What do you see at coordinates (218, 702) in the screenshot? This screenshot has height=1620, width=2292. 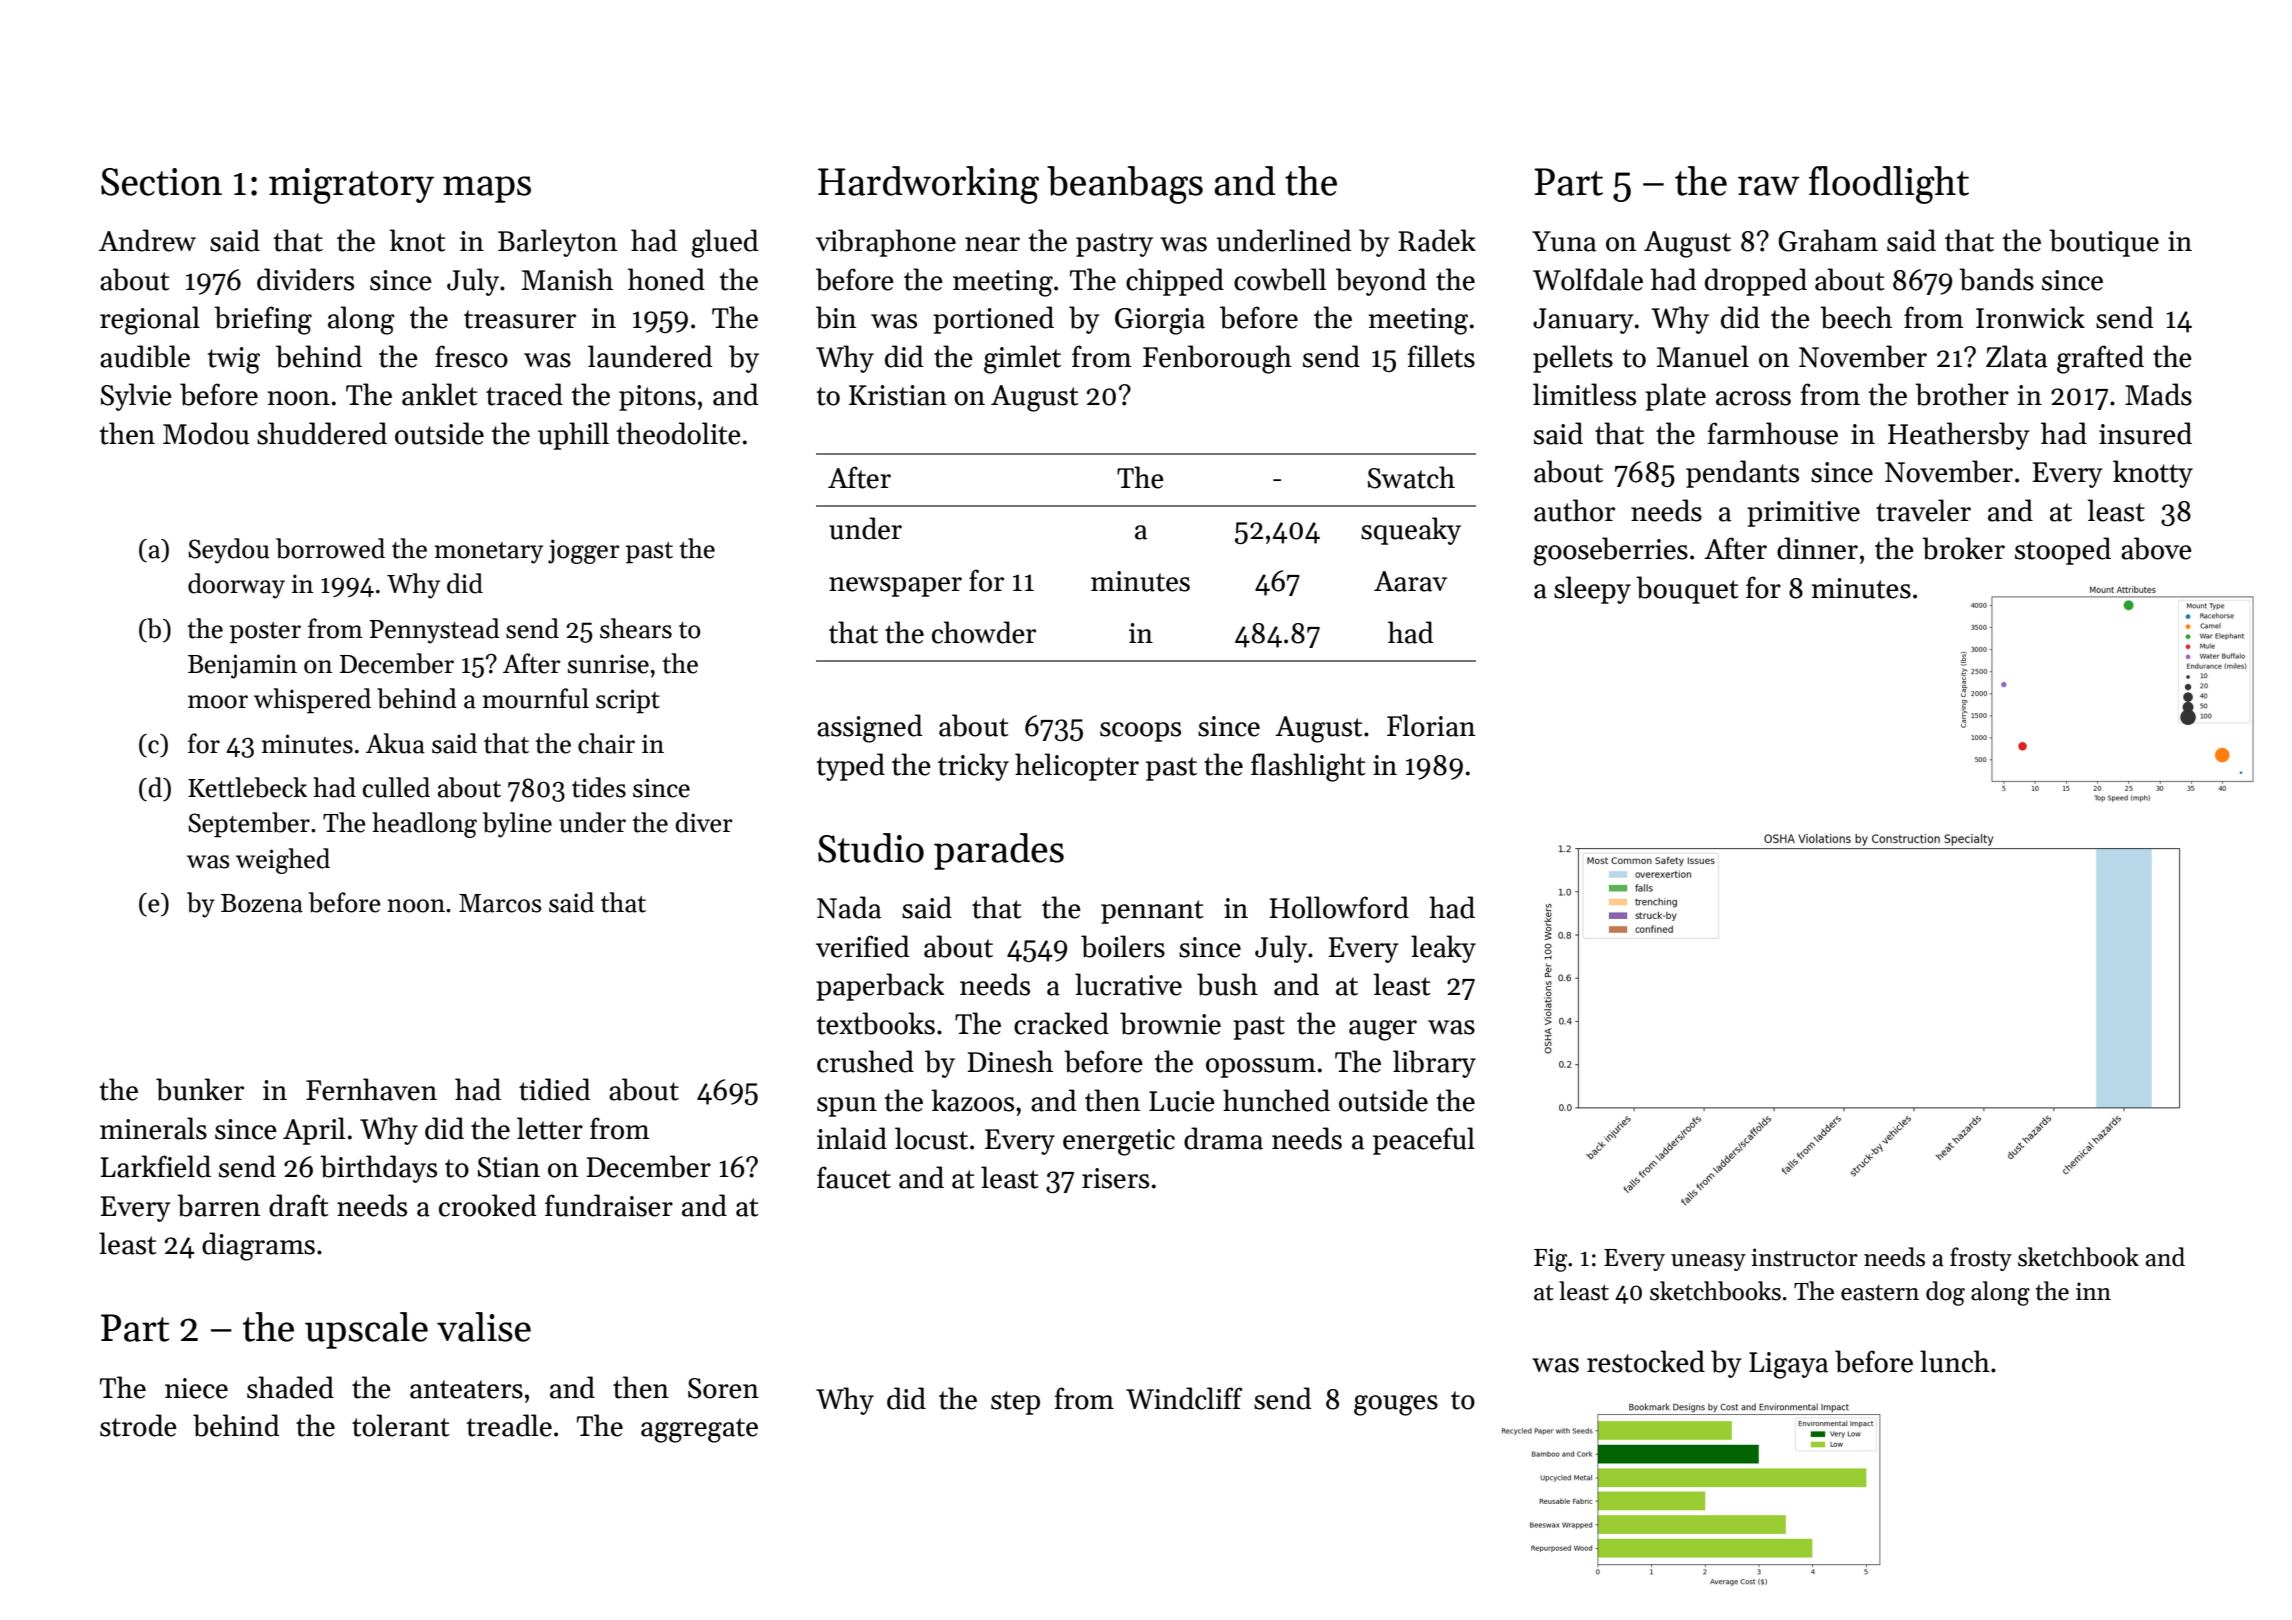 I see `moor` at bounding box center [218, 702].
